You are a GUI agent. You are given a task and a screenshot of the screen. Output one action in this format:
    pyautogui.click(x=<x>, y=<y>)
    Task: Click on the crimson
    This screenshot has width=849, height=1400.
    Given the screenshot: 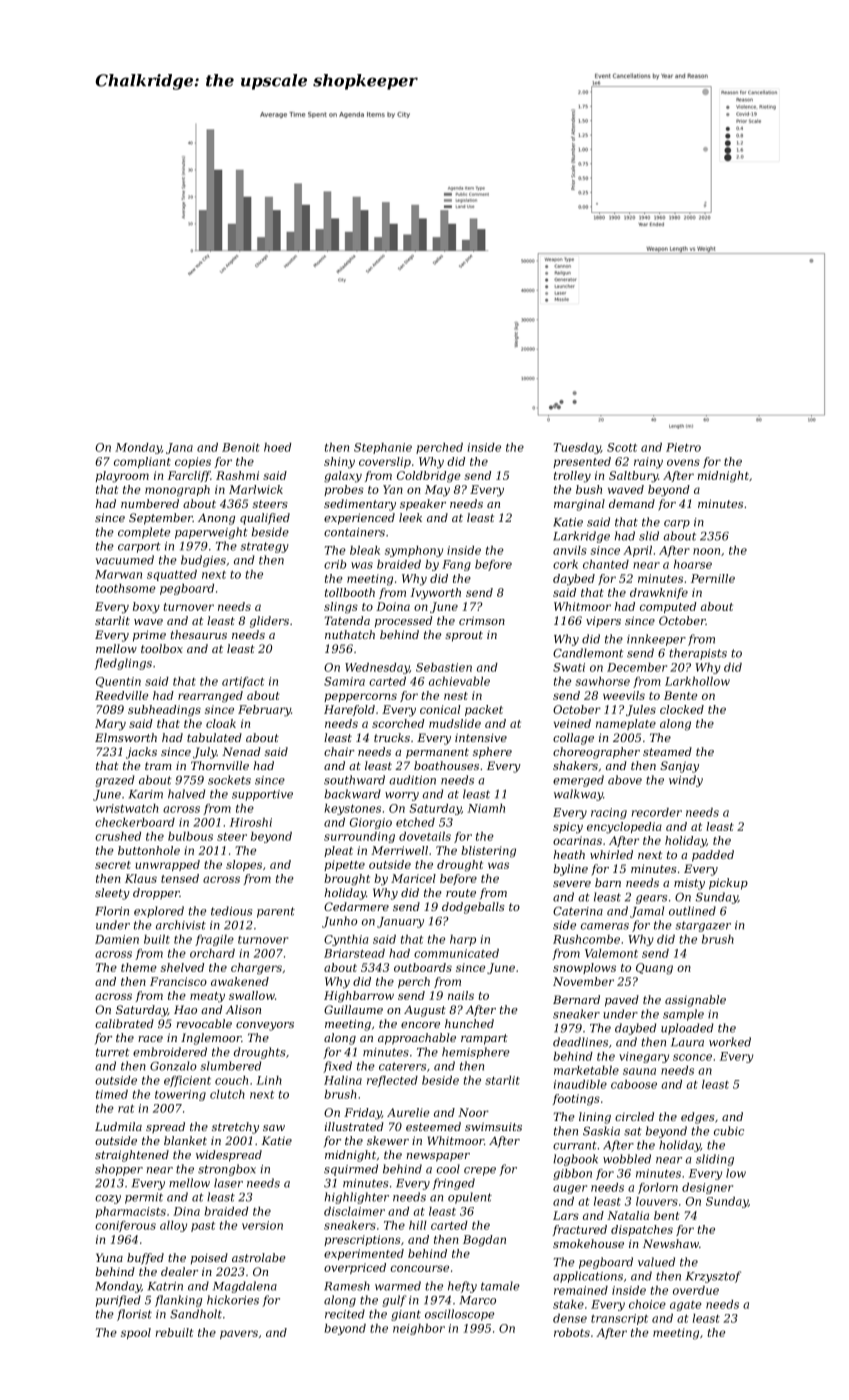 What is the action you would take?
    pyautogui.click(x=482, y=620)
